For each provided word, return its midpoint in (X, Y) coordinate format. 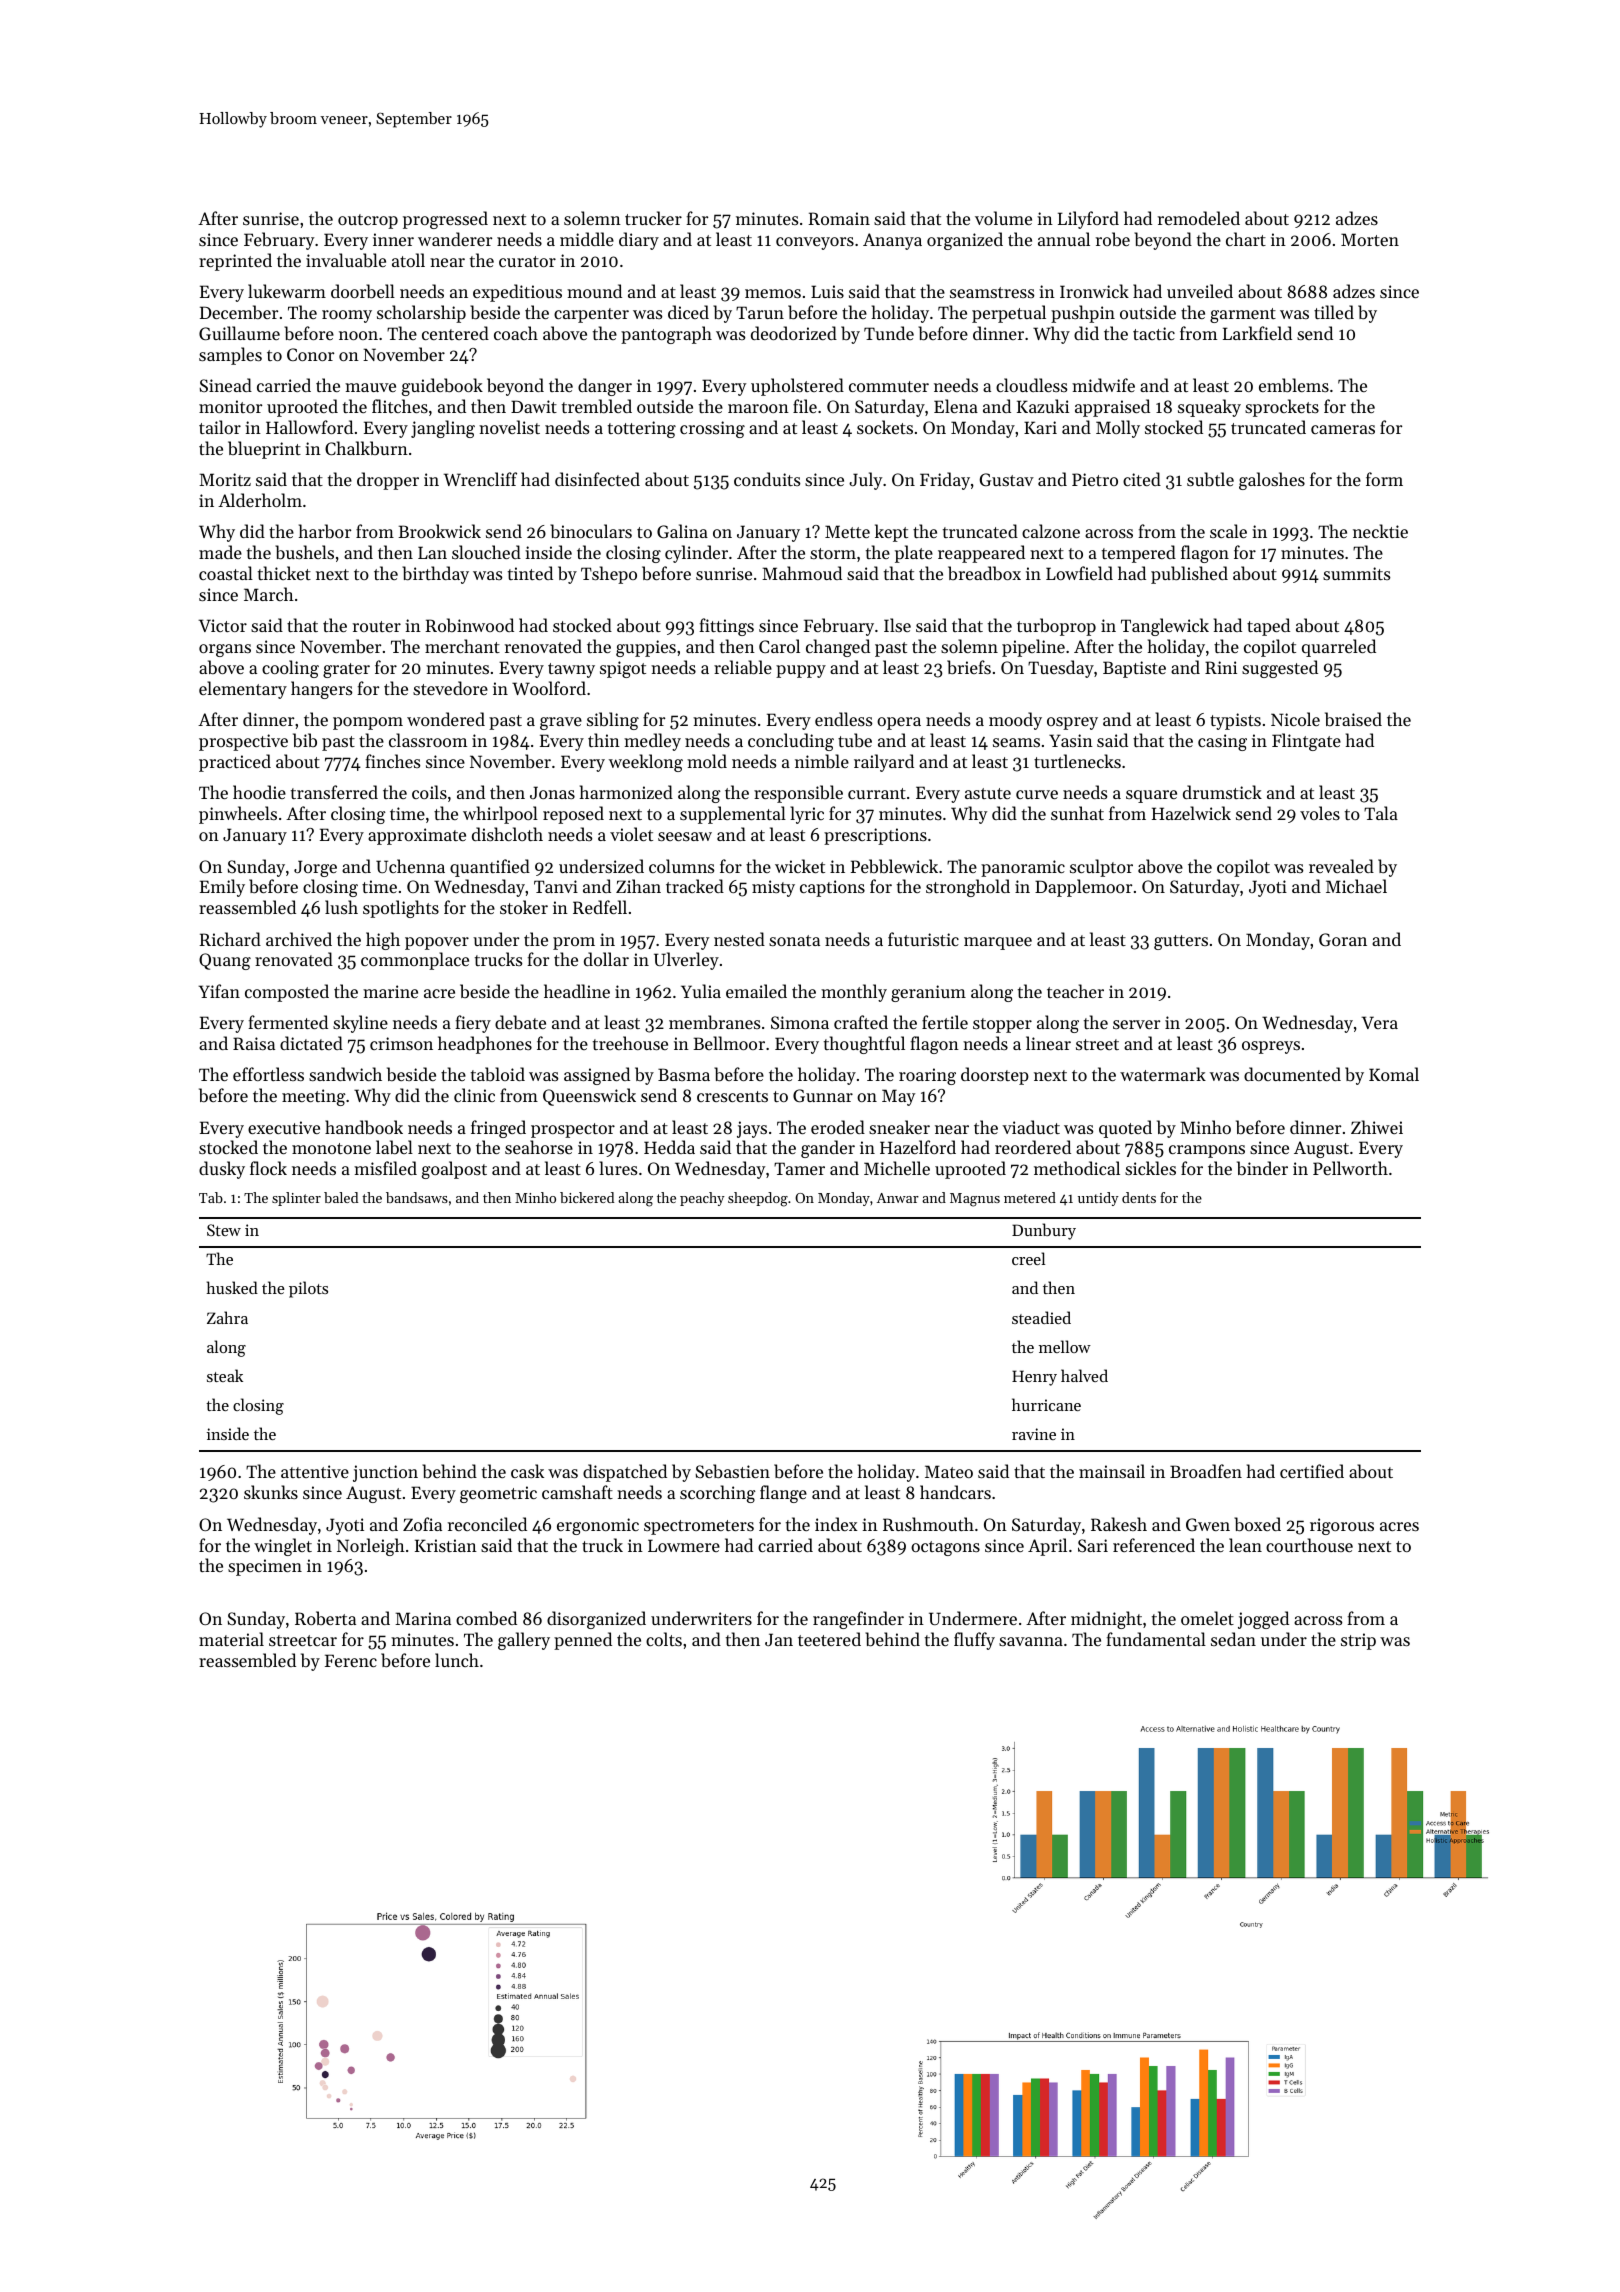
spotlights (401, 909)
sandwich (345, 1074)
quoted (1125, 1129)
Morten (1370, 239)
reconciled (487, 1524)
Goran (1343, 939)
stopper (1002, 1025)
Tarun (760, 312)
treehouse (630, 1043)
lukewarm (287, 291)
